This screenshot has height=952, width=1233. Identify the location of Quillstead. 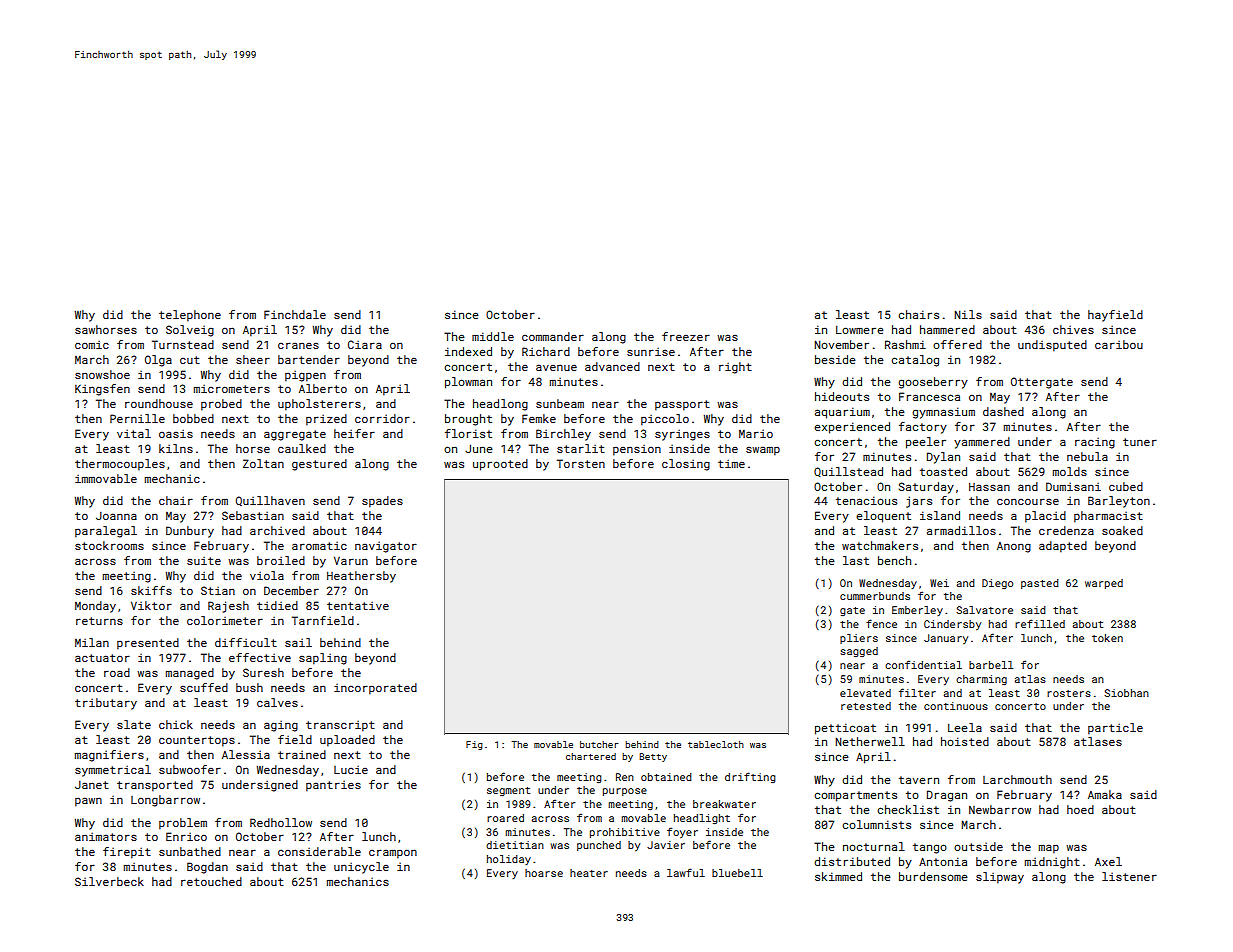
(848, 472).
